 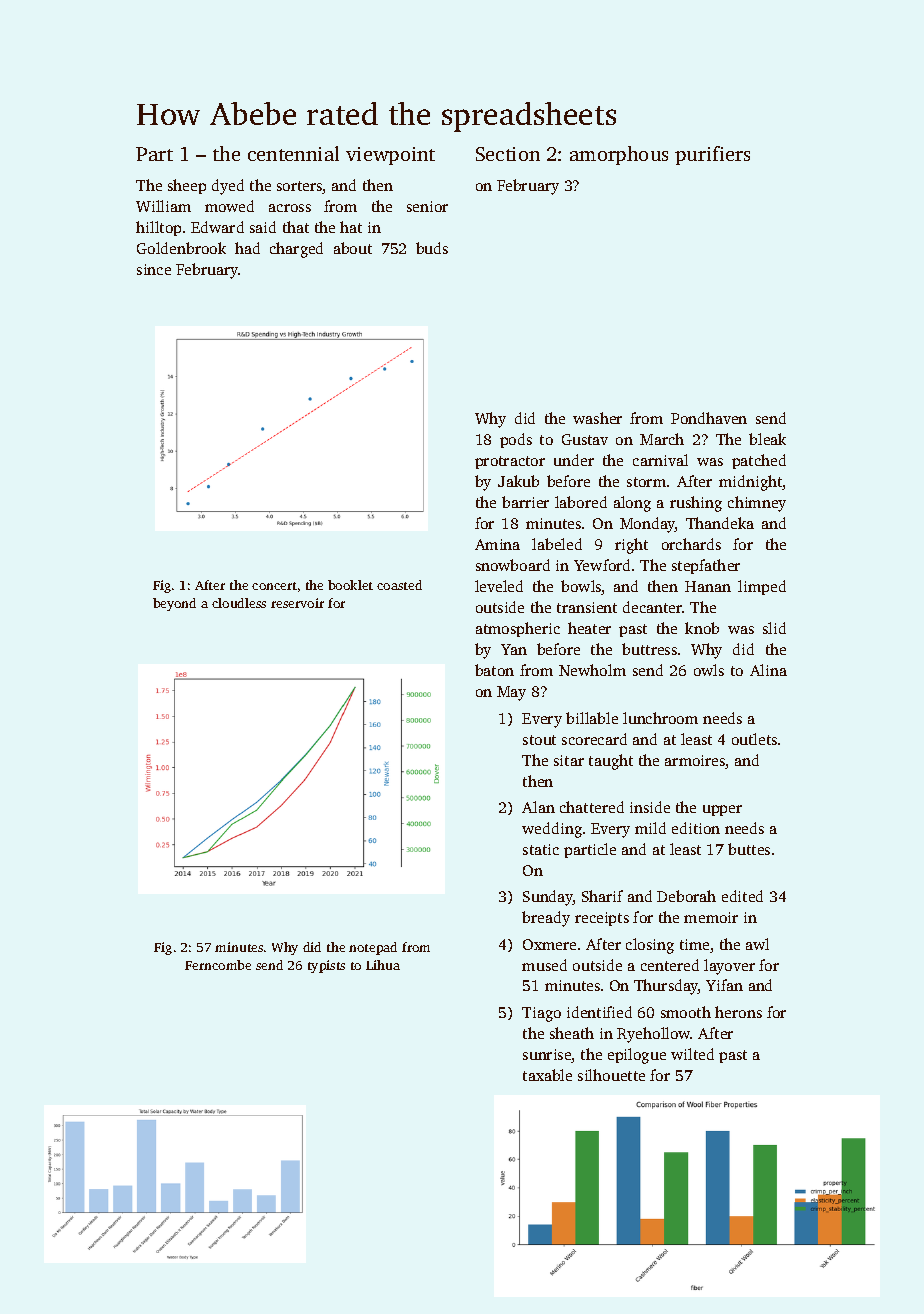 I want to click on Ferncombe, so click(x=218, y=965).
